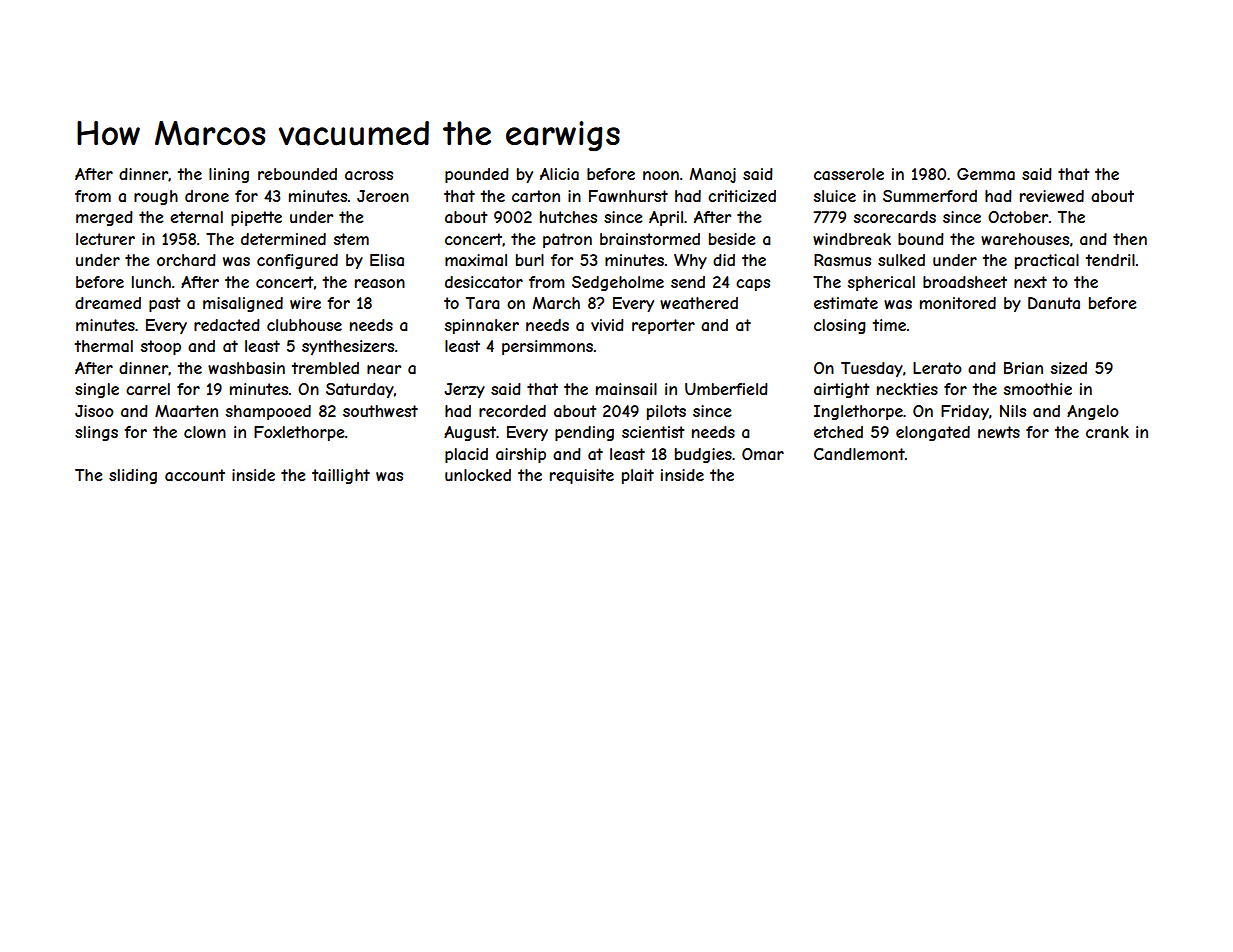 The height and width of the screenshot is (952, 1233). I want to click on then, so click(1130, 239).
